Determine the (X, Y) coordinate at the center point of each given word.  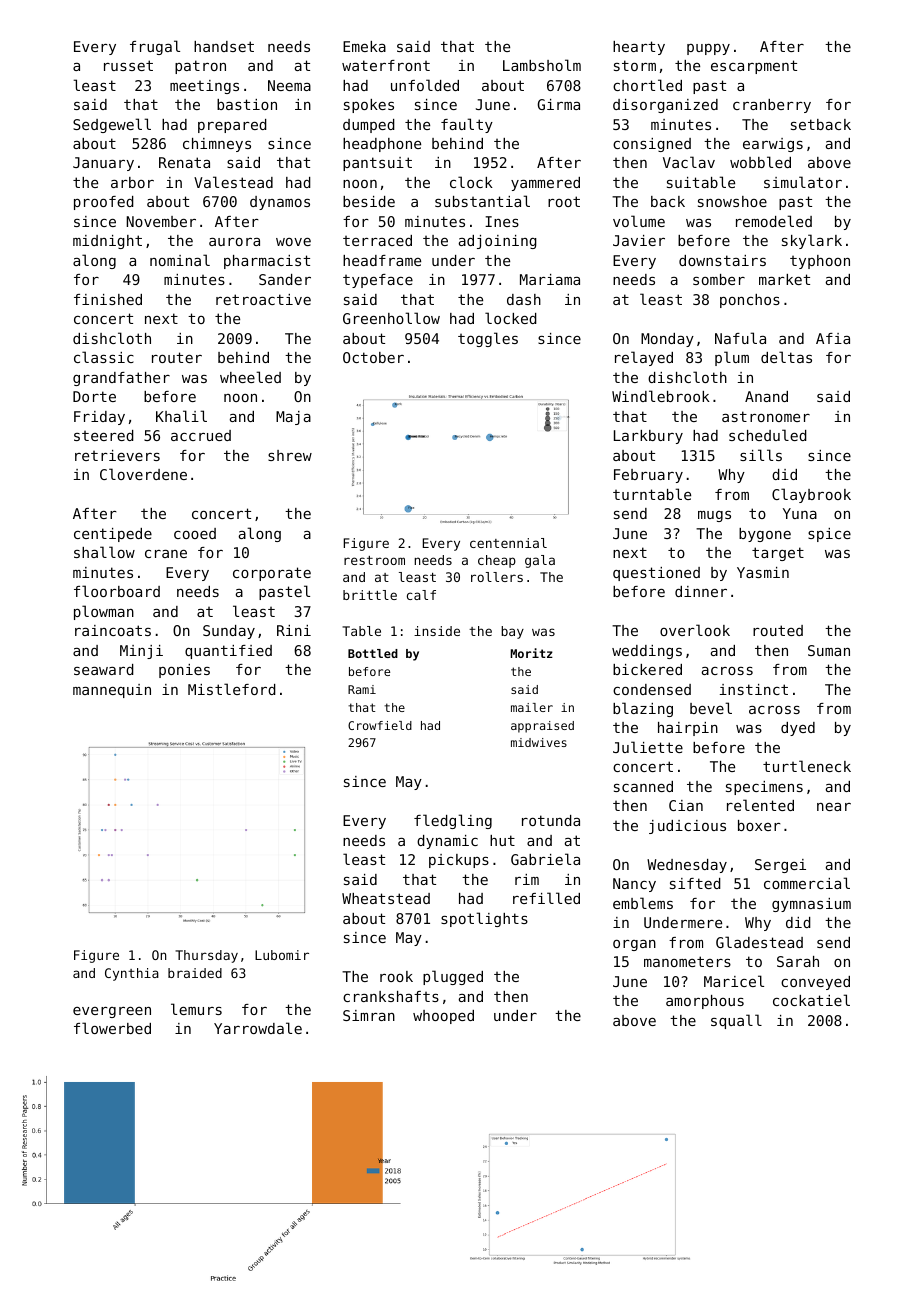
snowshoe (732, 201)
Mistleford (232, 689)
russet (128, 65)
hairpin (688, 729)
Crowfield (380, 725)
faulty (467, 125)
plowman (104, 612)
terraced (377, 240)
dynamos (280, 203)
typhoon (820, 262)
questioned (656, 574)
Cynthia (132, 974)
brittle (370, 595)
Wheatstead (386, 898)
